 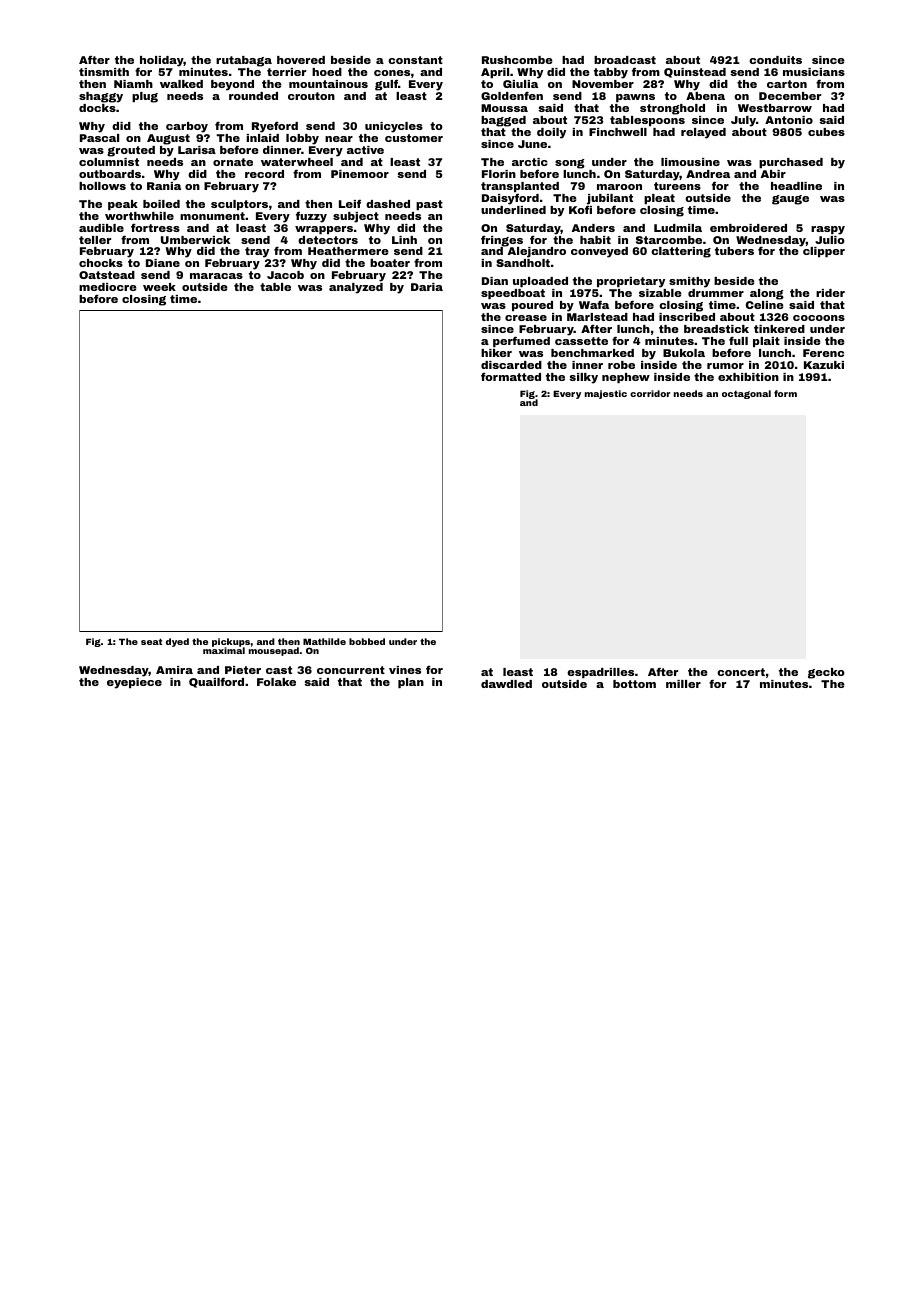 What do you see at coordinates (796, 186) in the image?
I see `headline` at bounding box center [796, 186].
